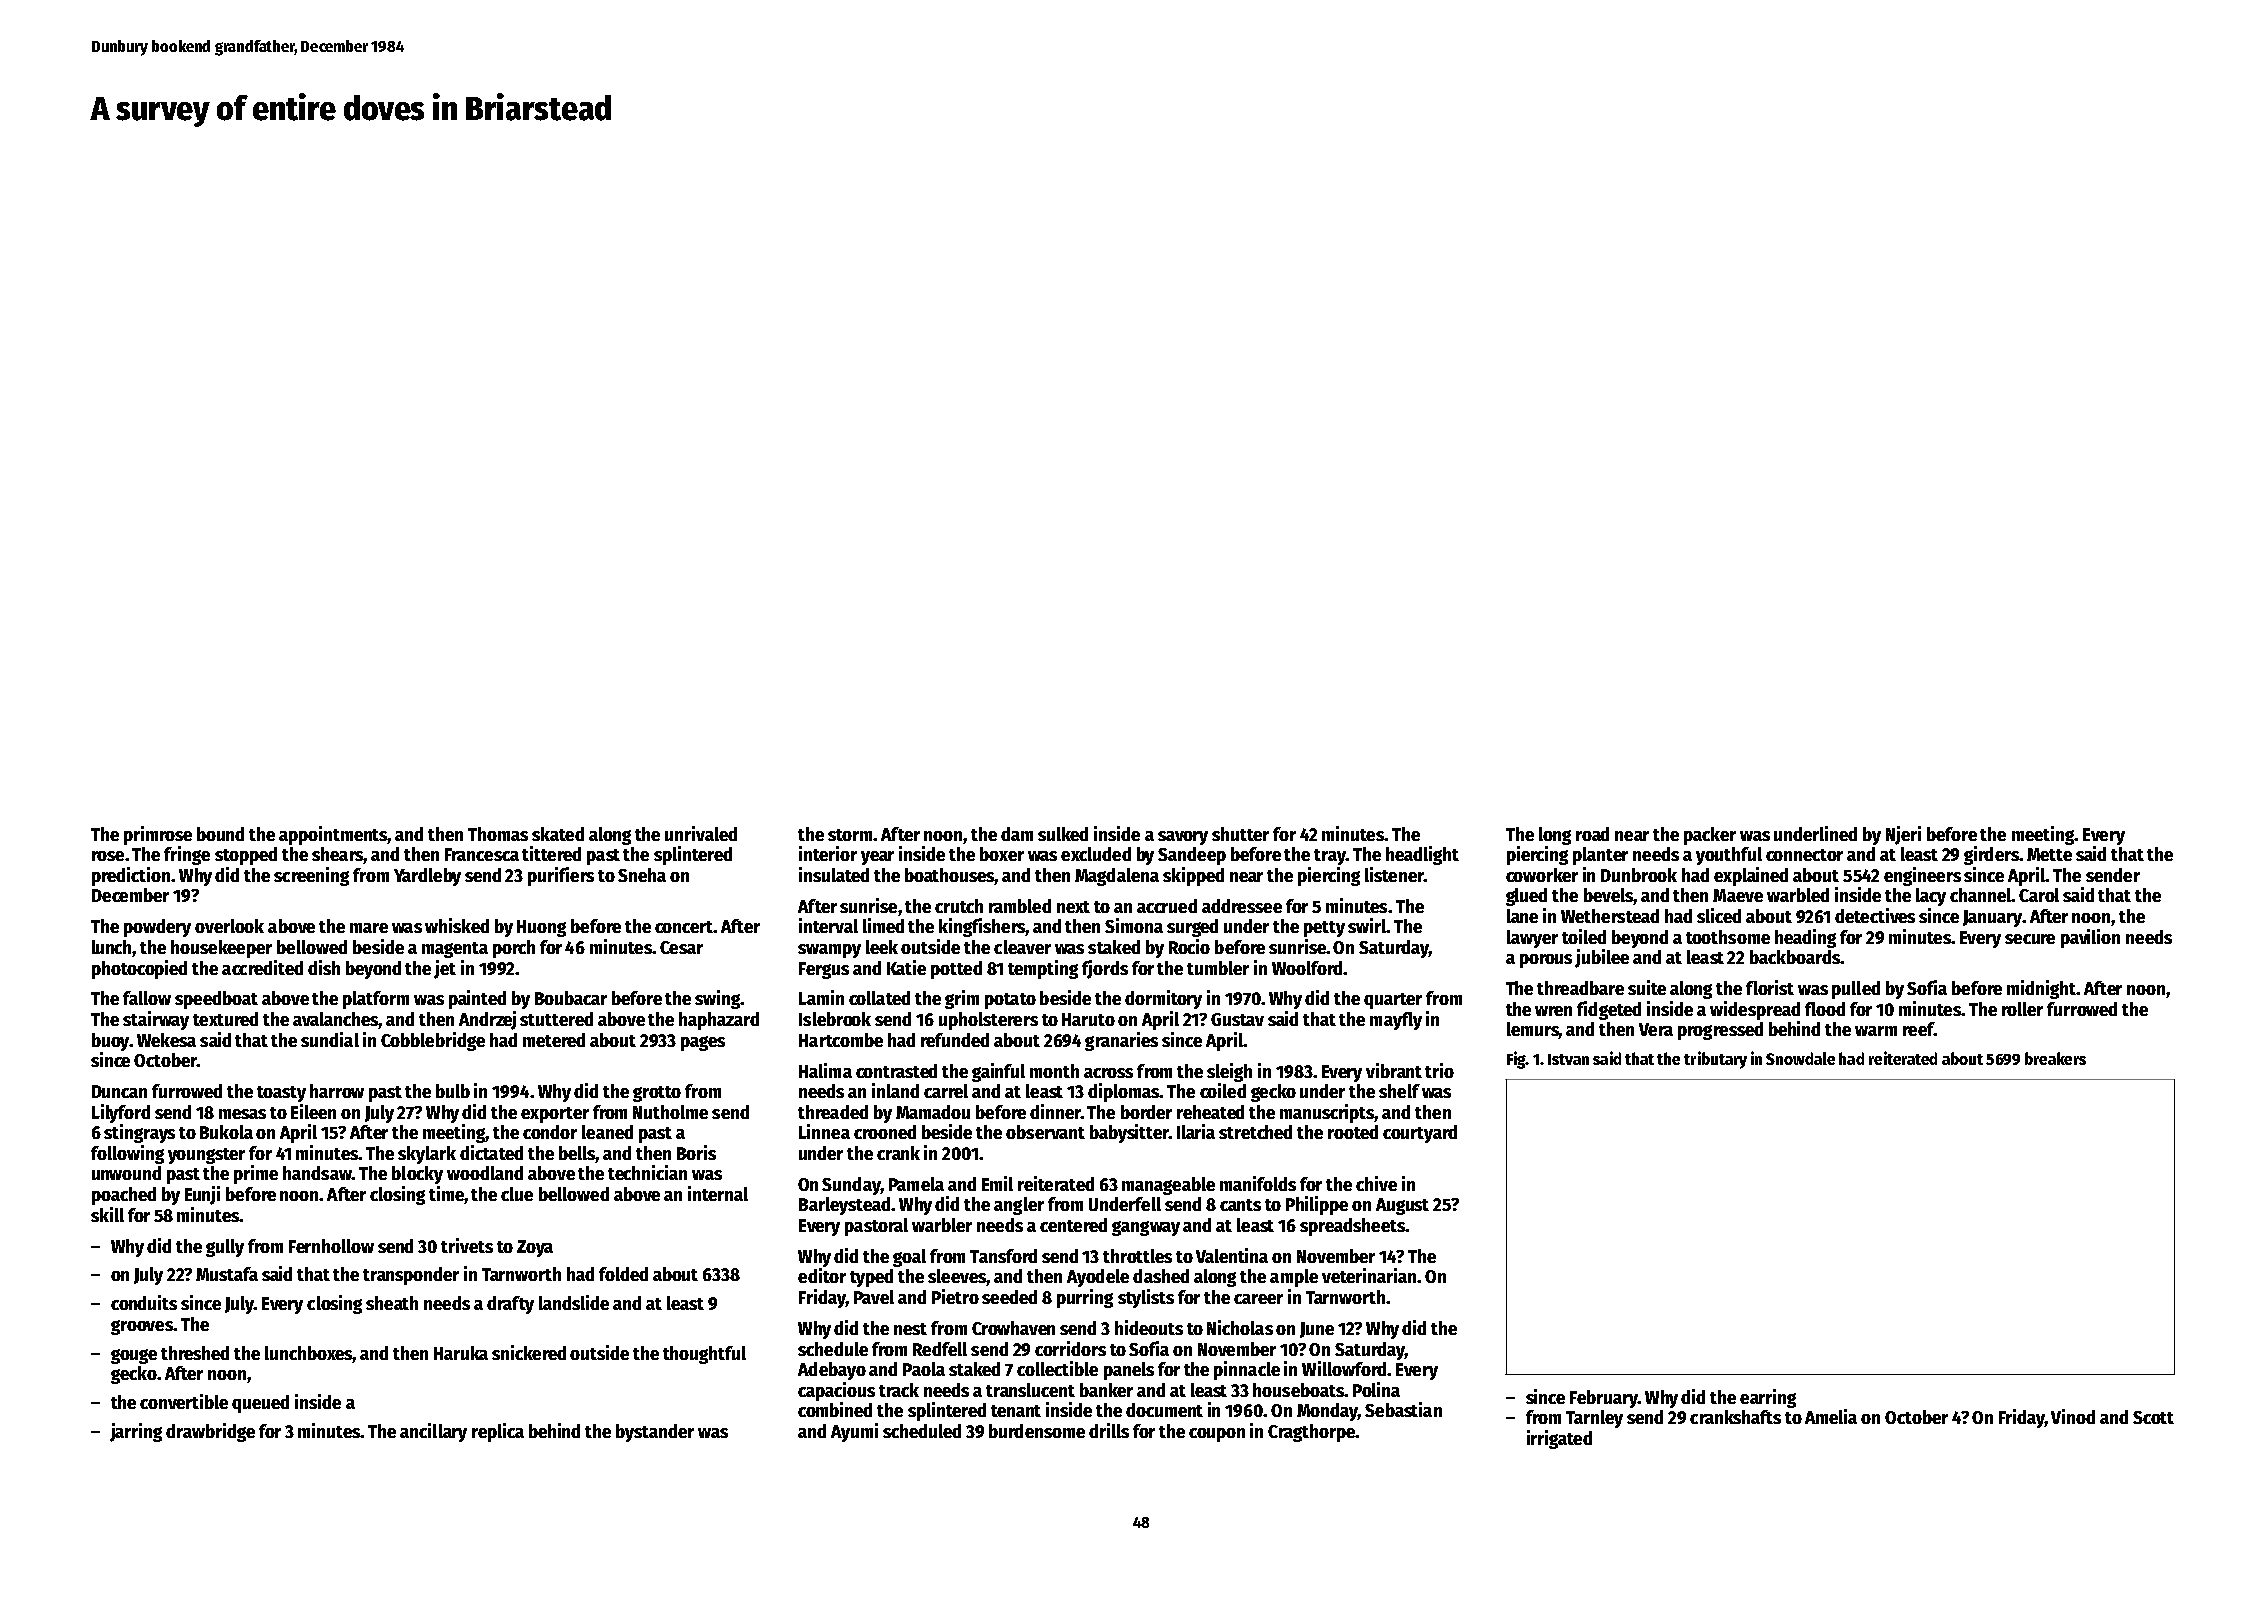 The width and height of the page is (2266, 1602). I want to click on storm, so click(850, 835).
